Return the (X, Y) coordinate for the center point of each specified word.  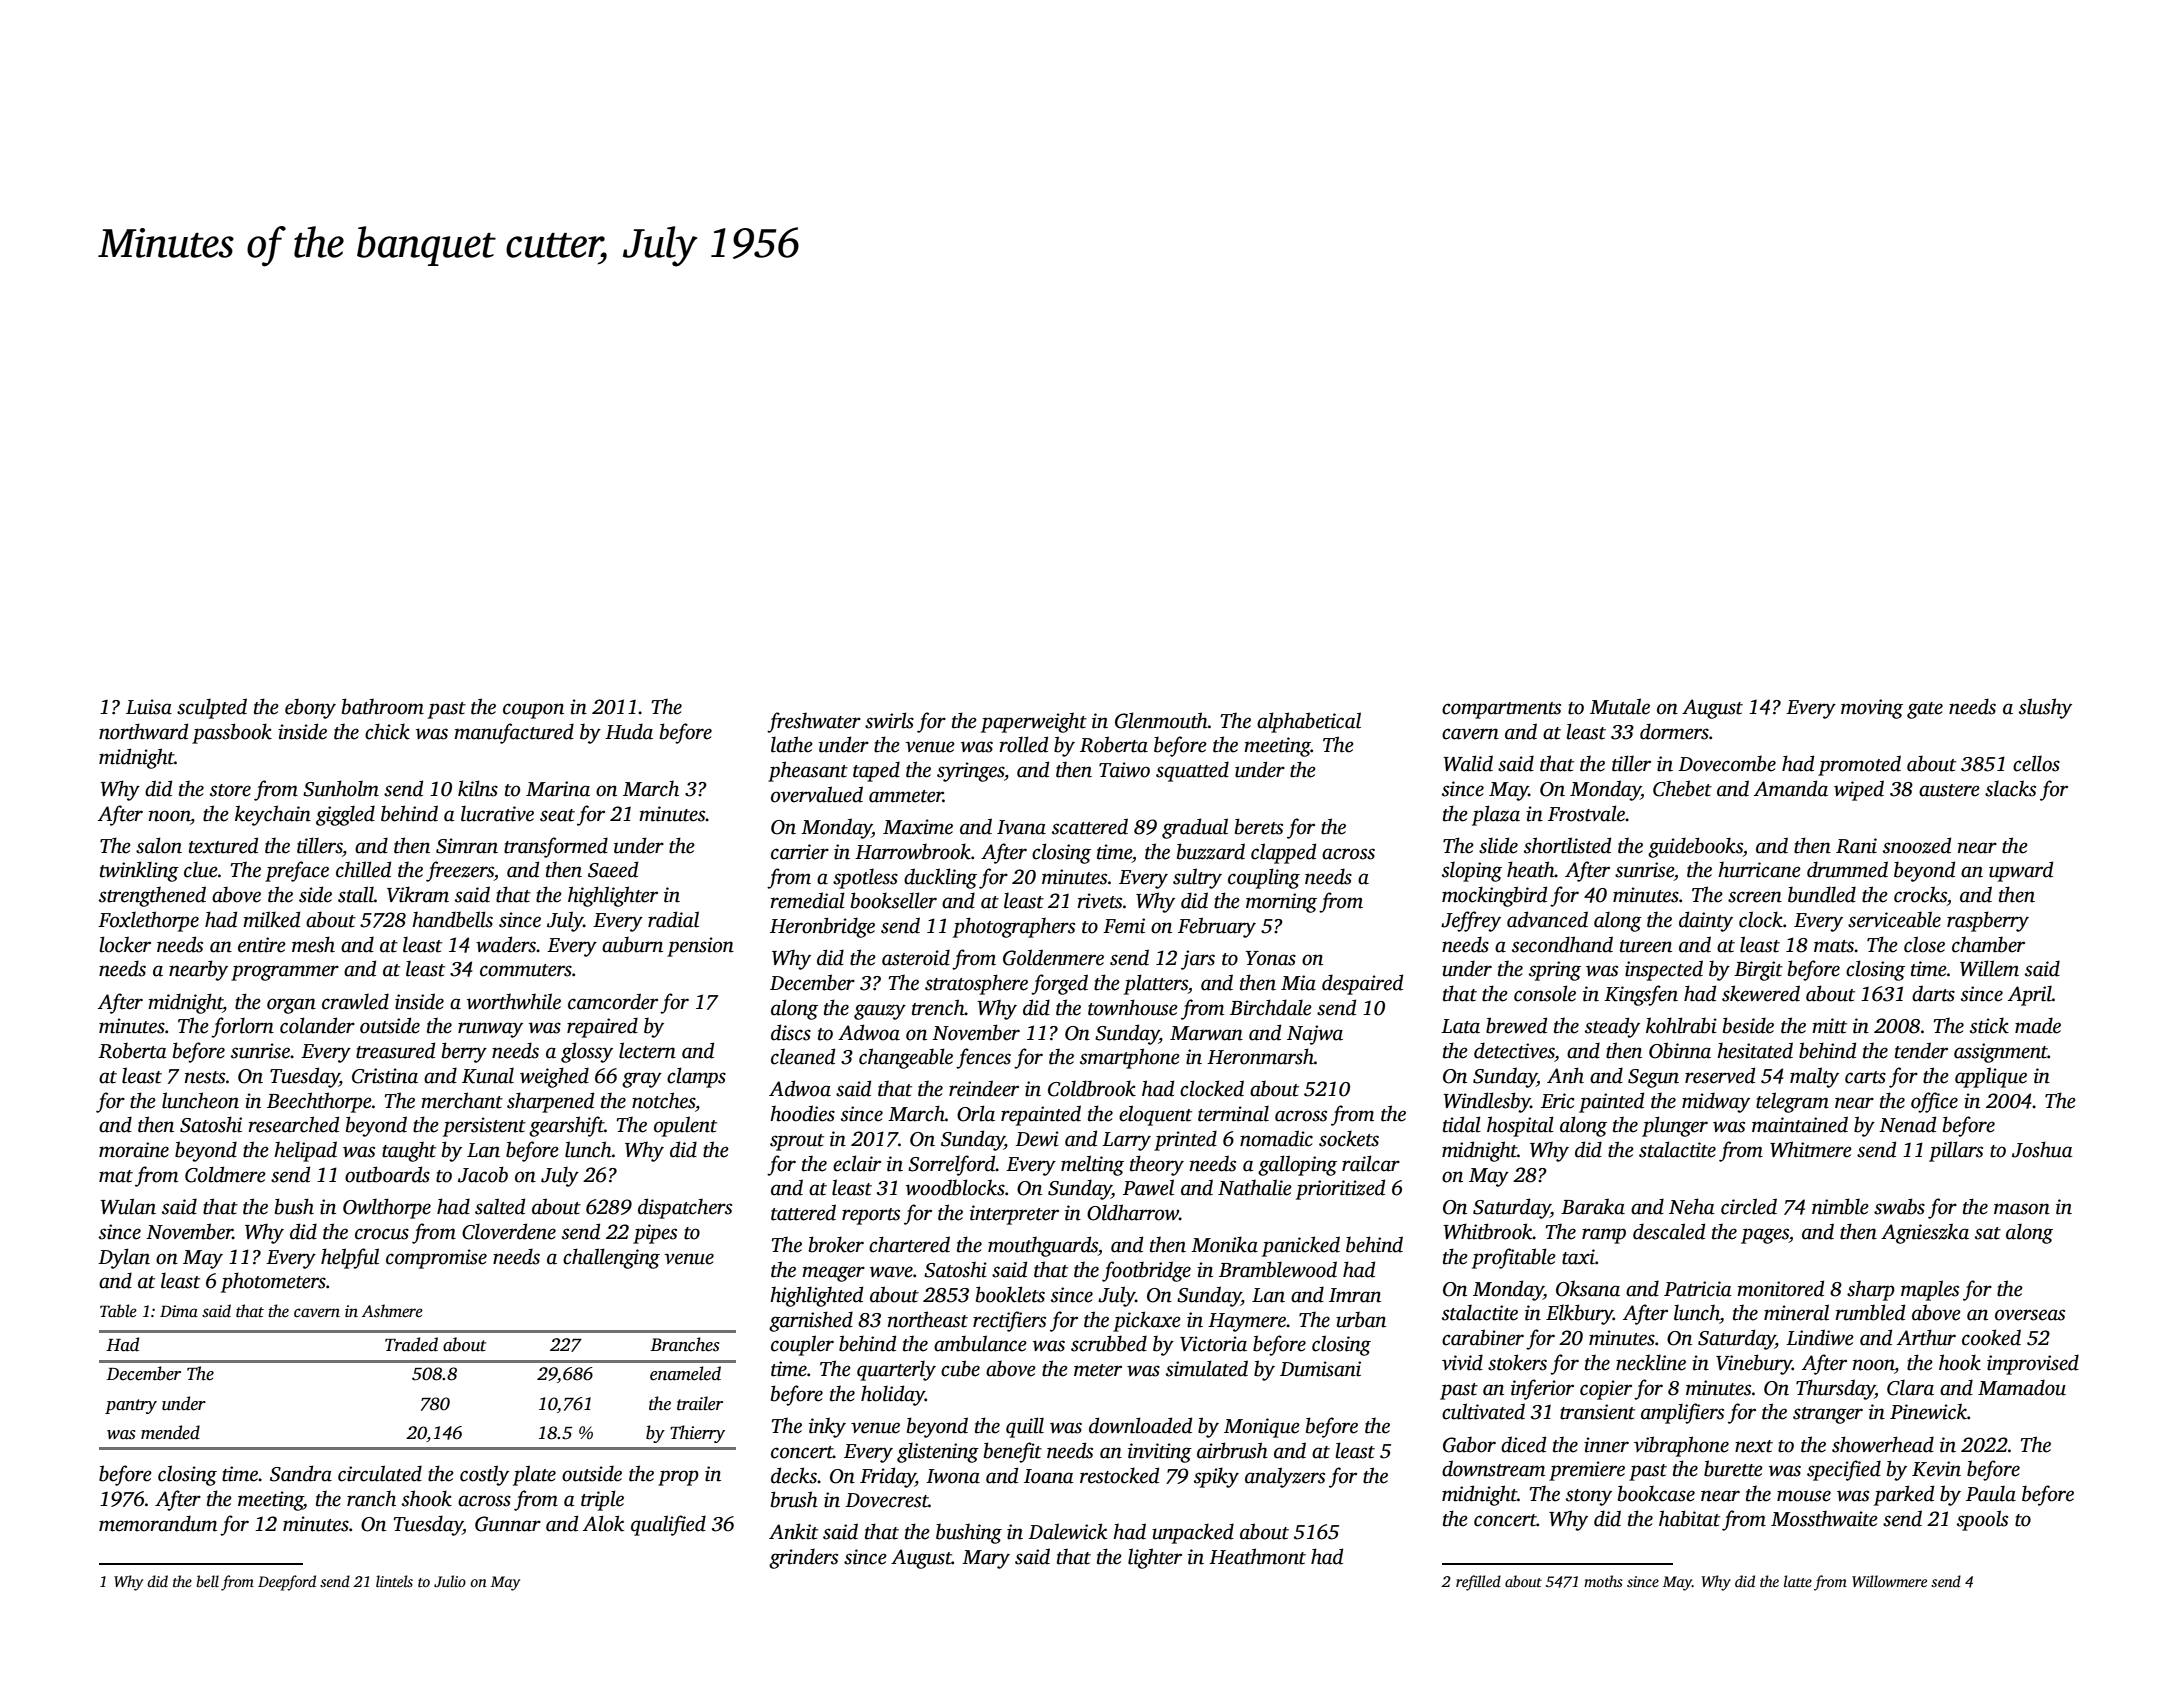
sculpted (212, 708)
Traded (411, 1344)
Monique (1262, 1428)
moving (1872, 709)
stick (1989, 1025)
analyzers (1285, 1477)
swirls (889, 720)
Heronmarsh (1260, 1056)
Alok (603, 1523)
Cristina (385, 1076)
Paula (1991, 1493)
